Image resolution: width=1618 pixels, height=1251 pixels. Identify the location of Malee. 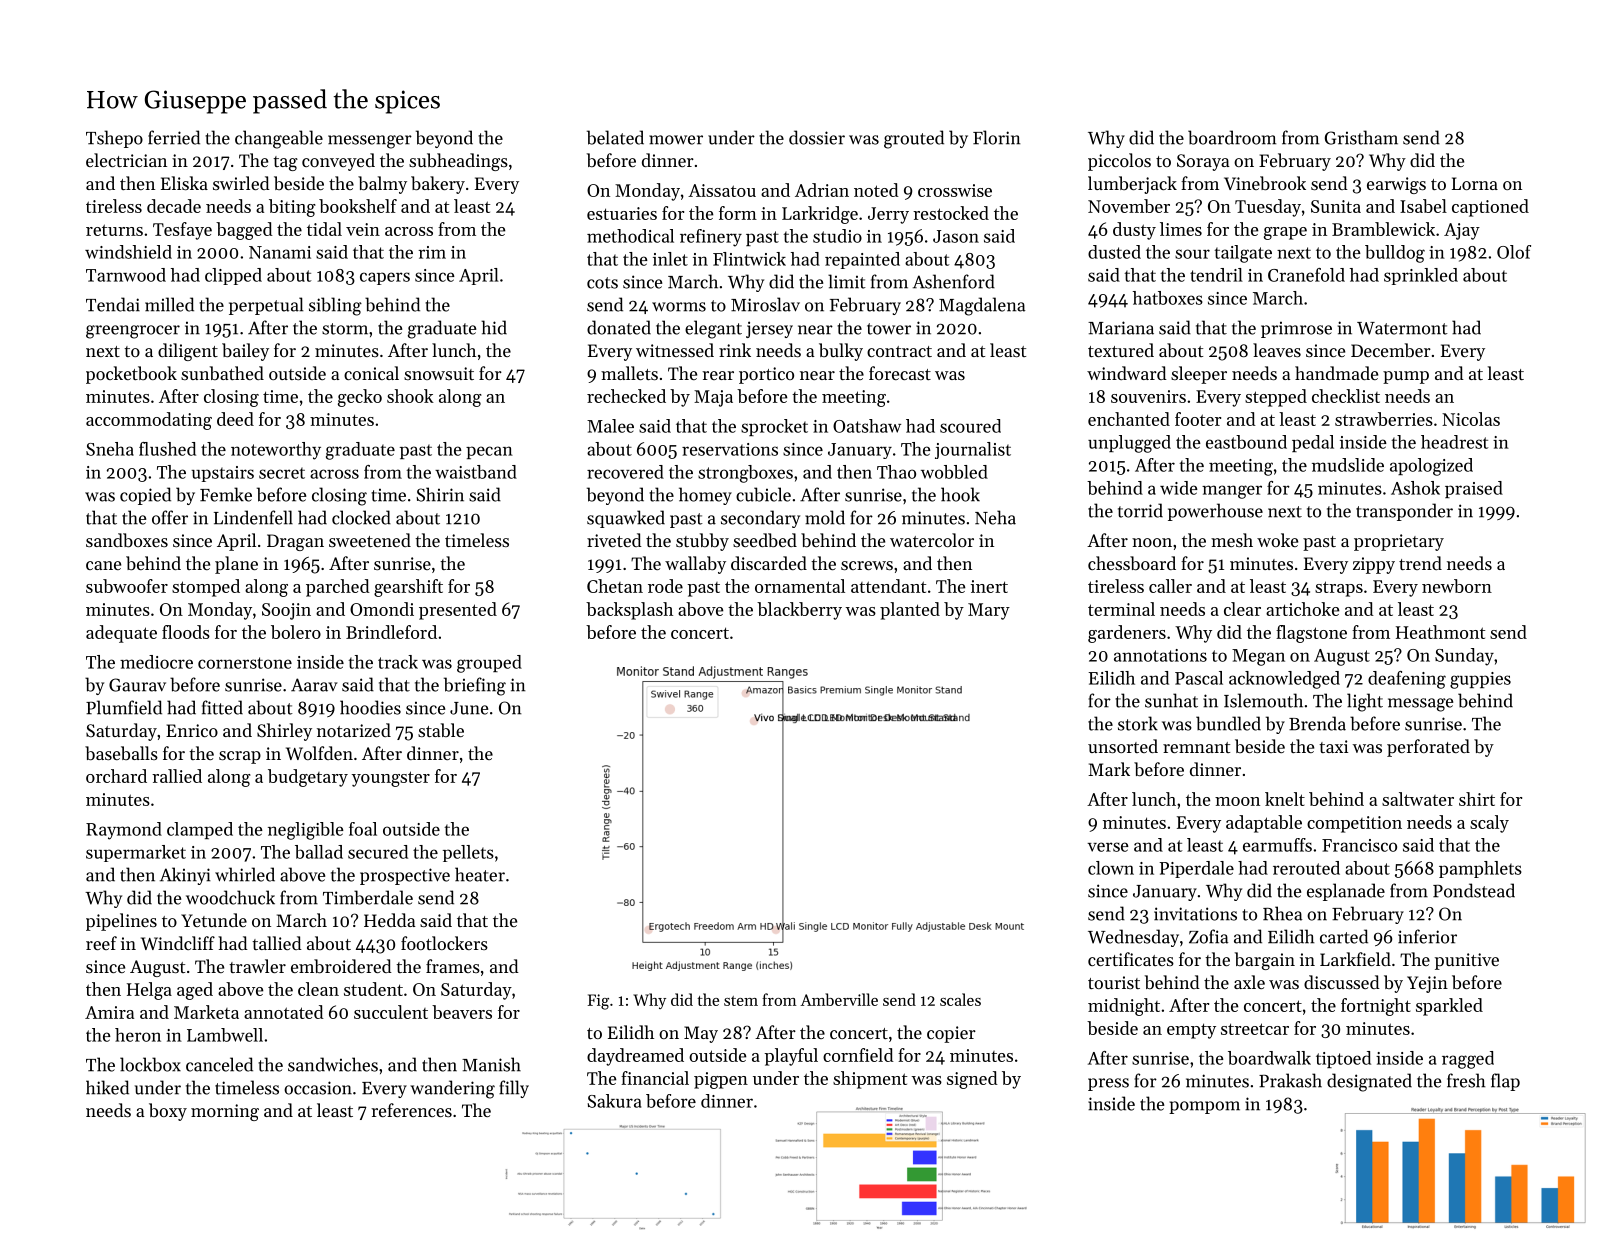
(610, 426).
